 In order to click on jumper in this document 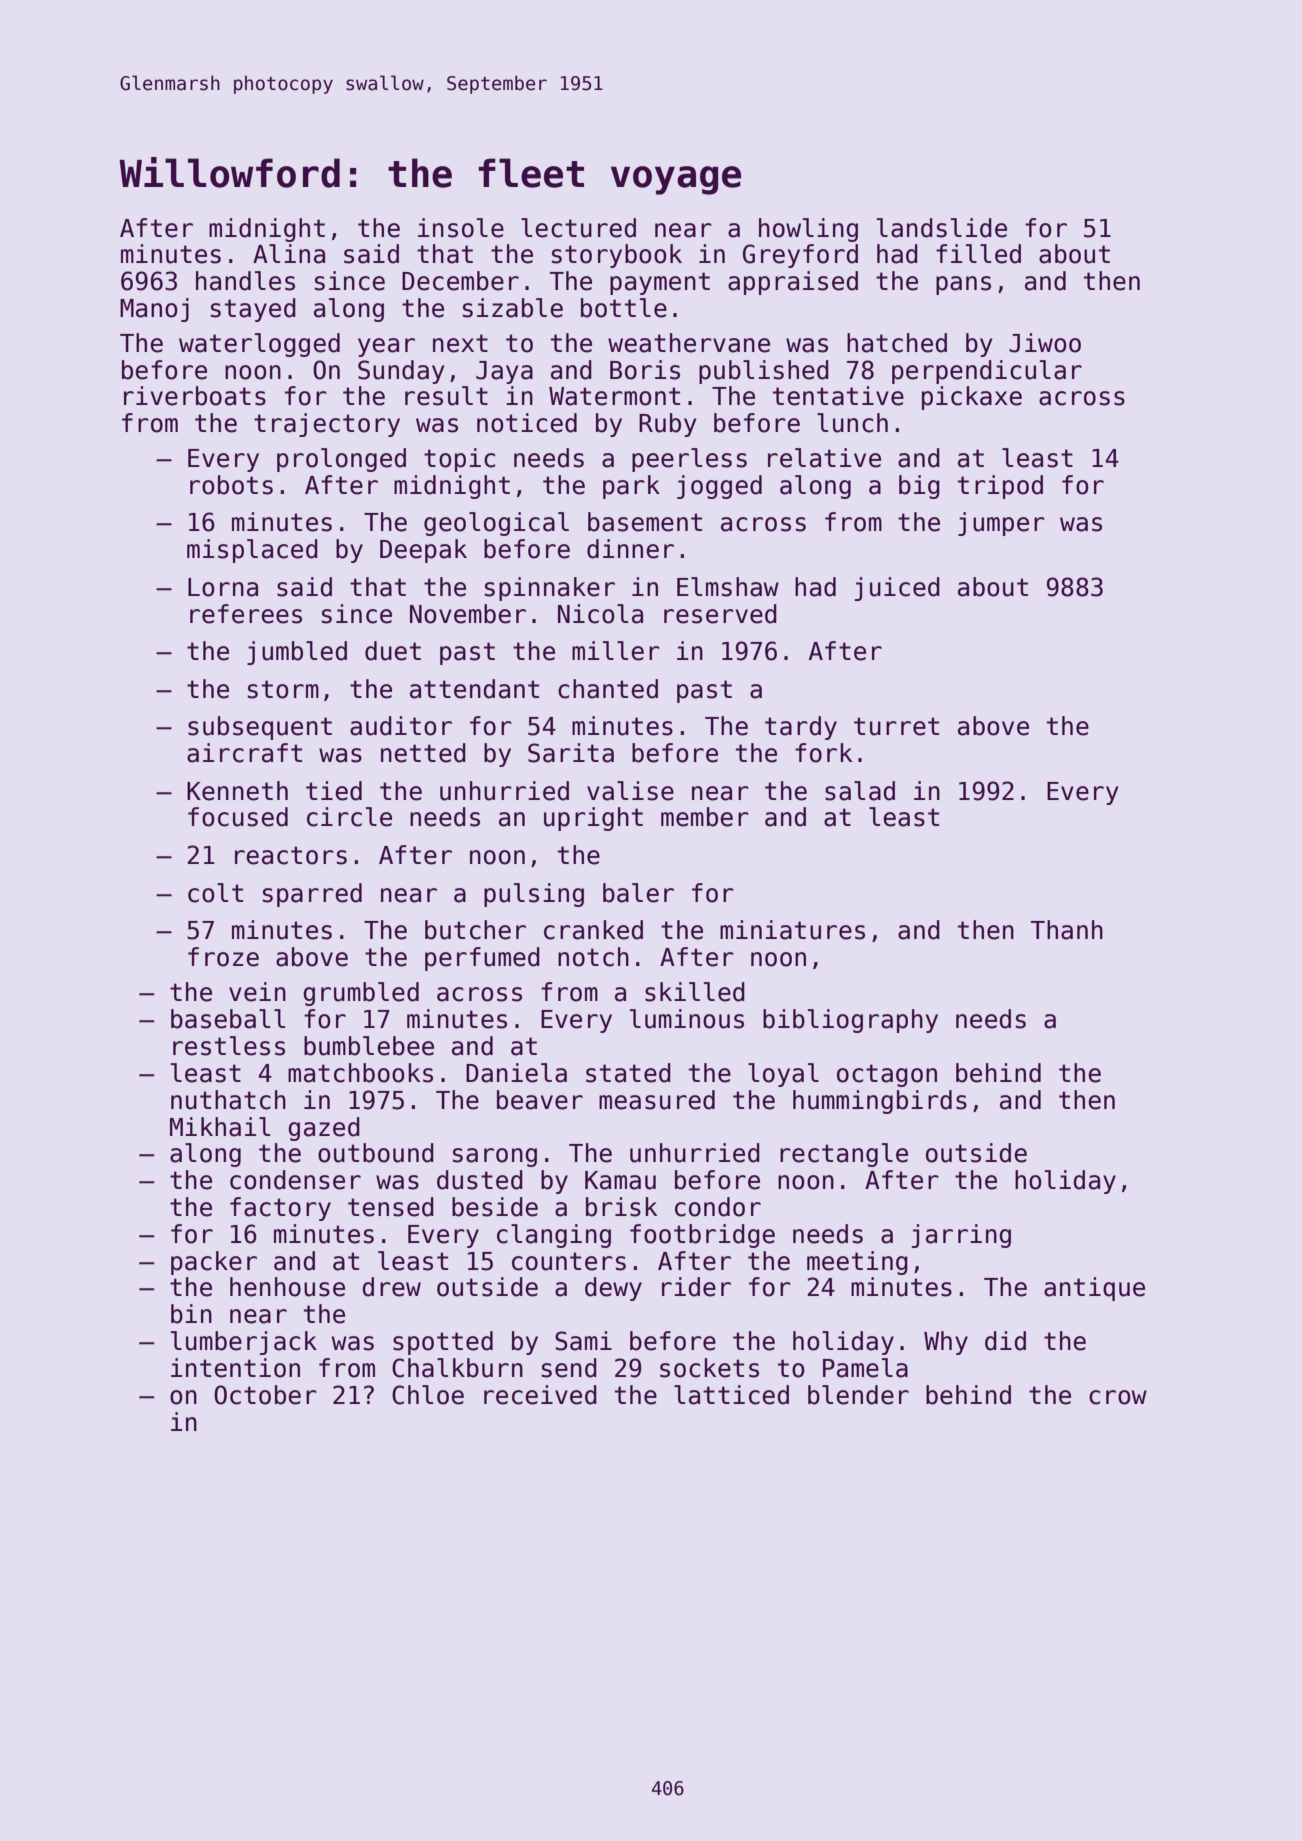, I will do `click(1001, 524)`.
